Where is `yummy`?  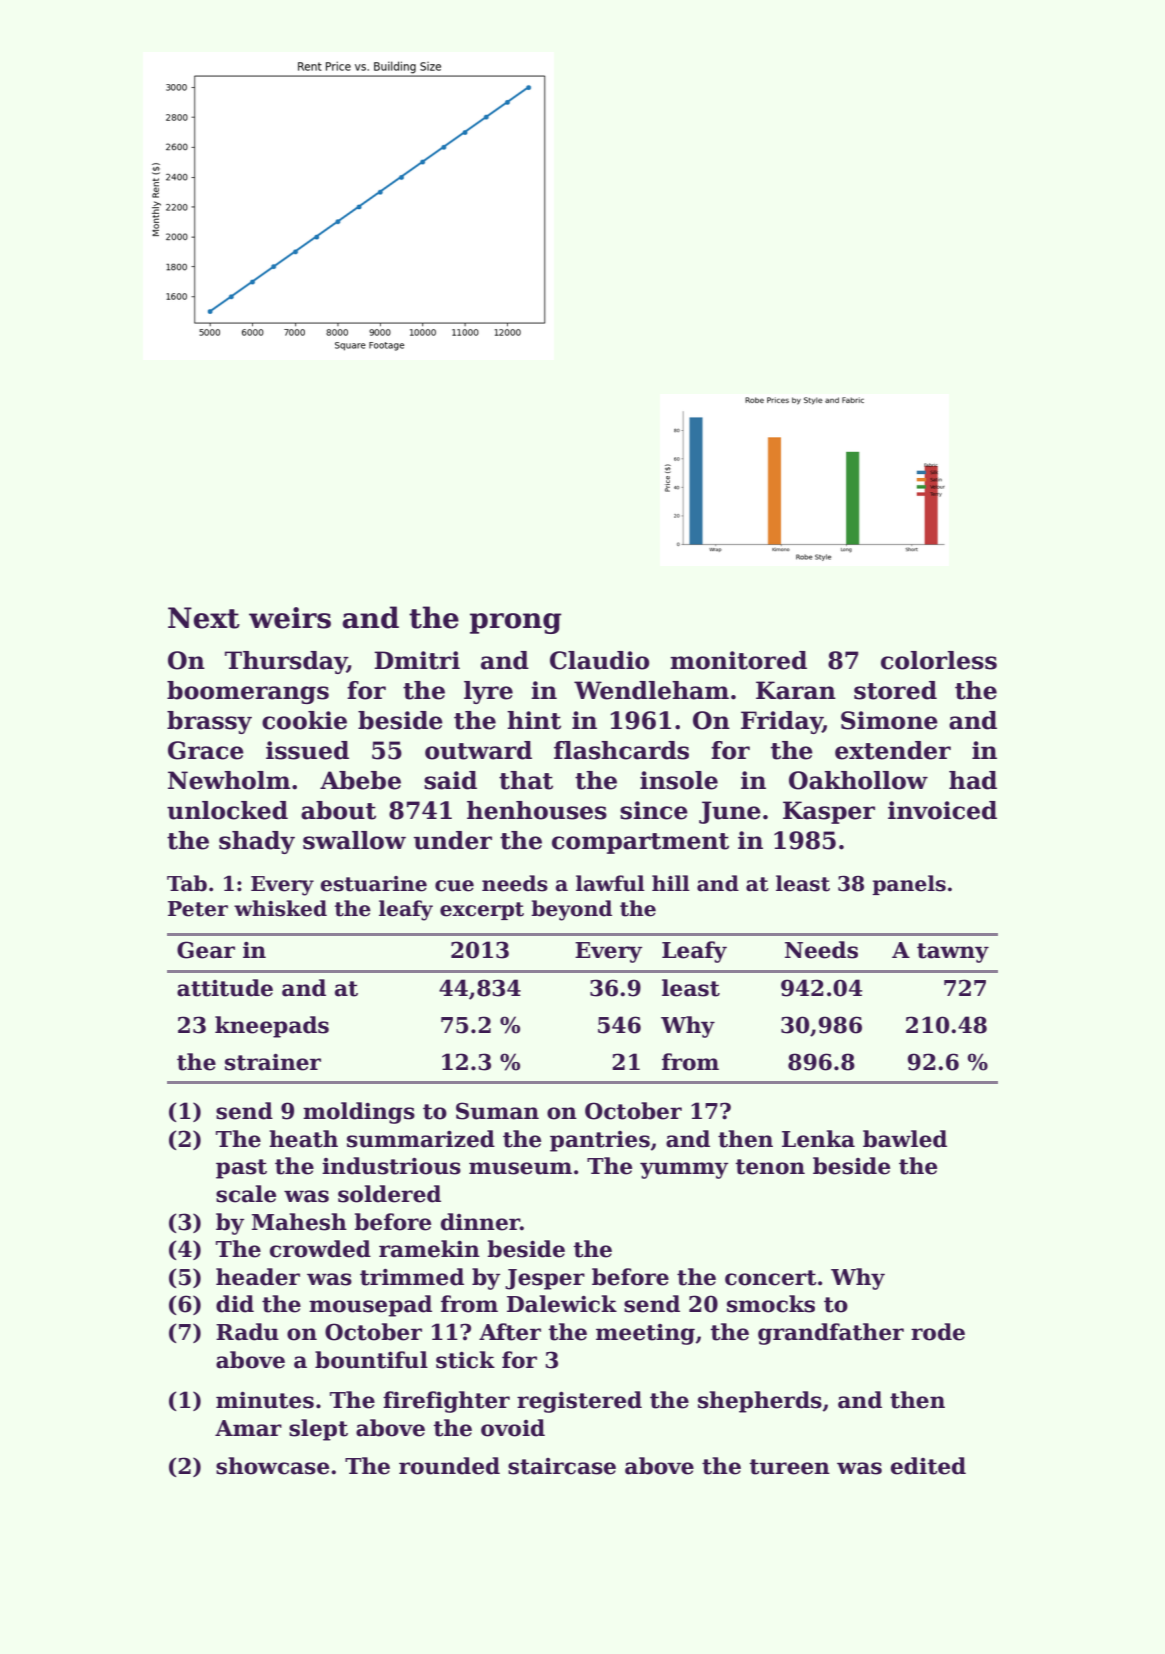
yummy is located at coordinates (684, 1170).
